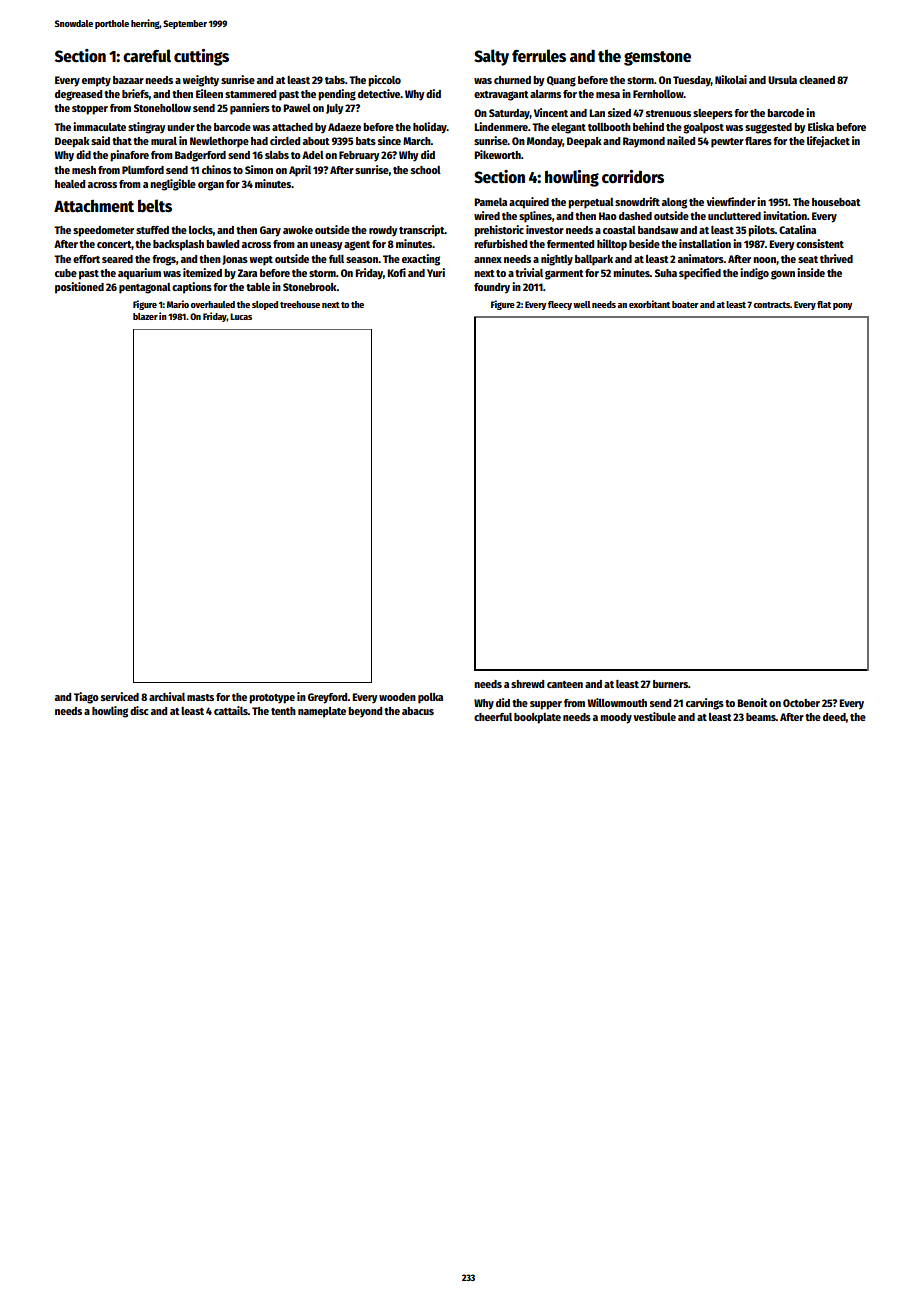 This screenshot has height=1308, width=924. What do you see at coordinates (493, 717) in the screenshot?
I see `cheerful` at bounding box center [493, 717].
